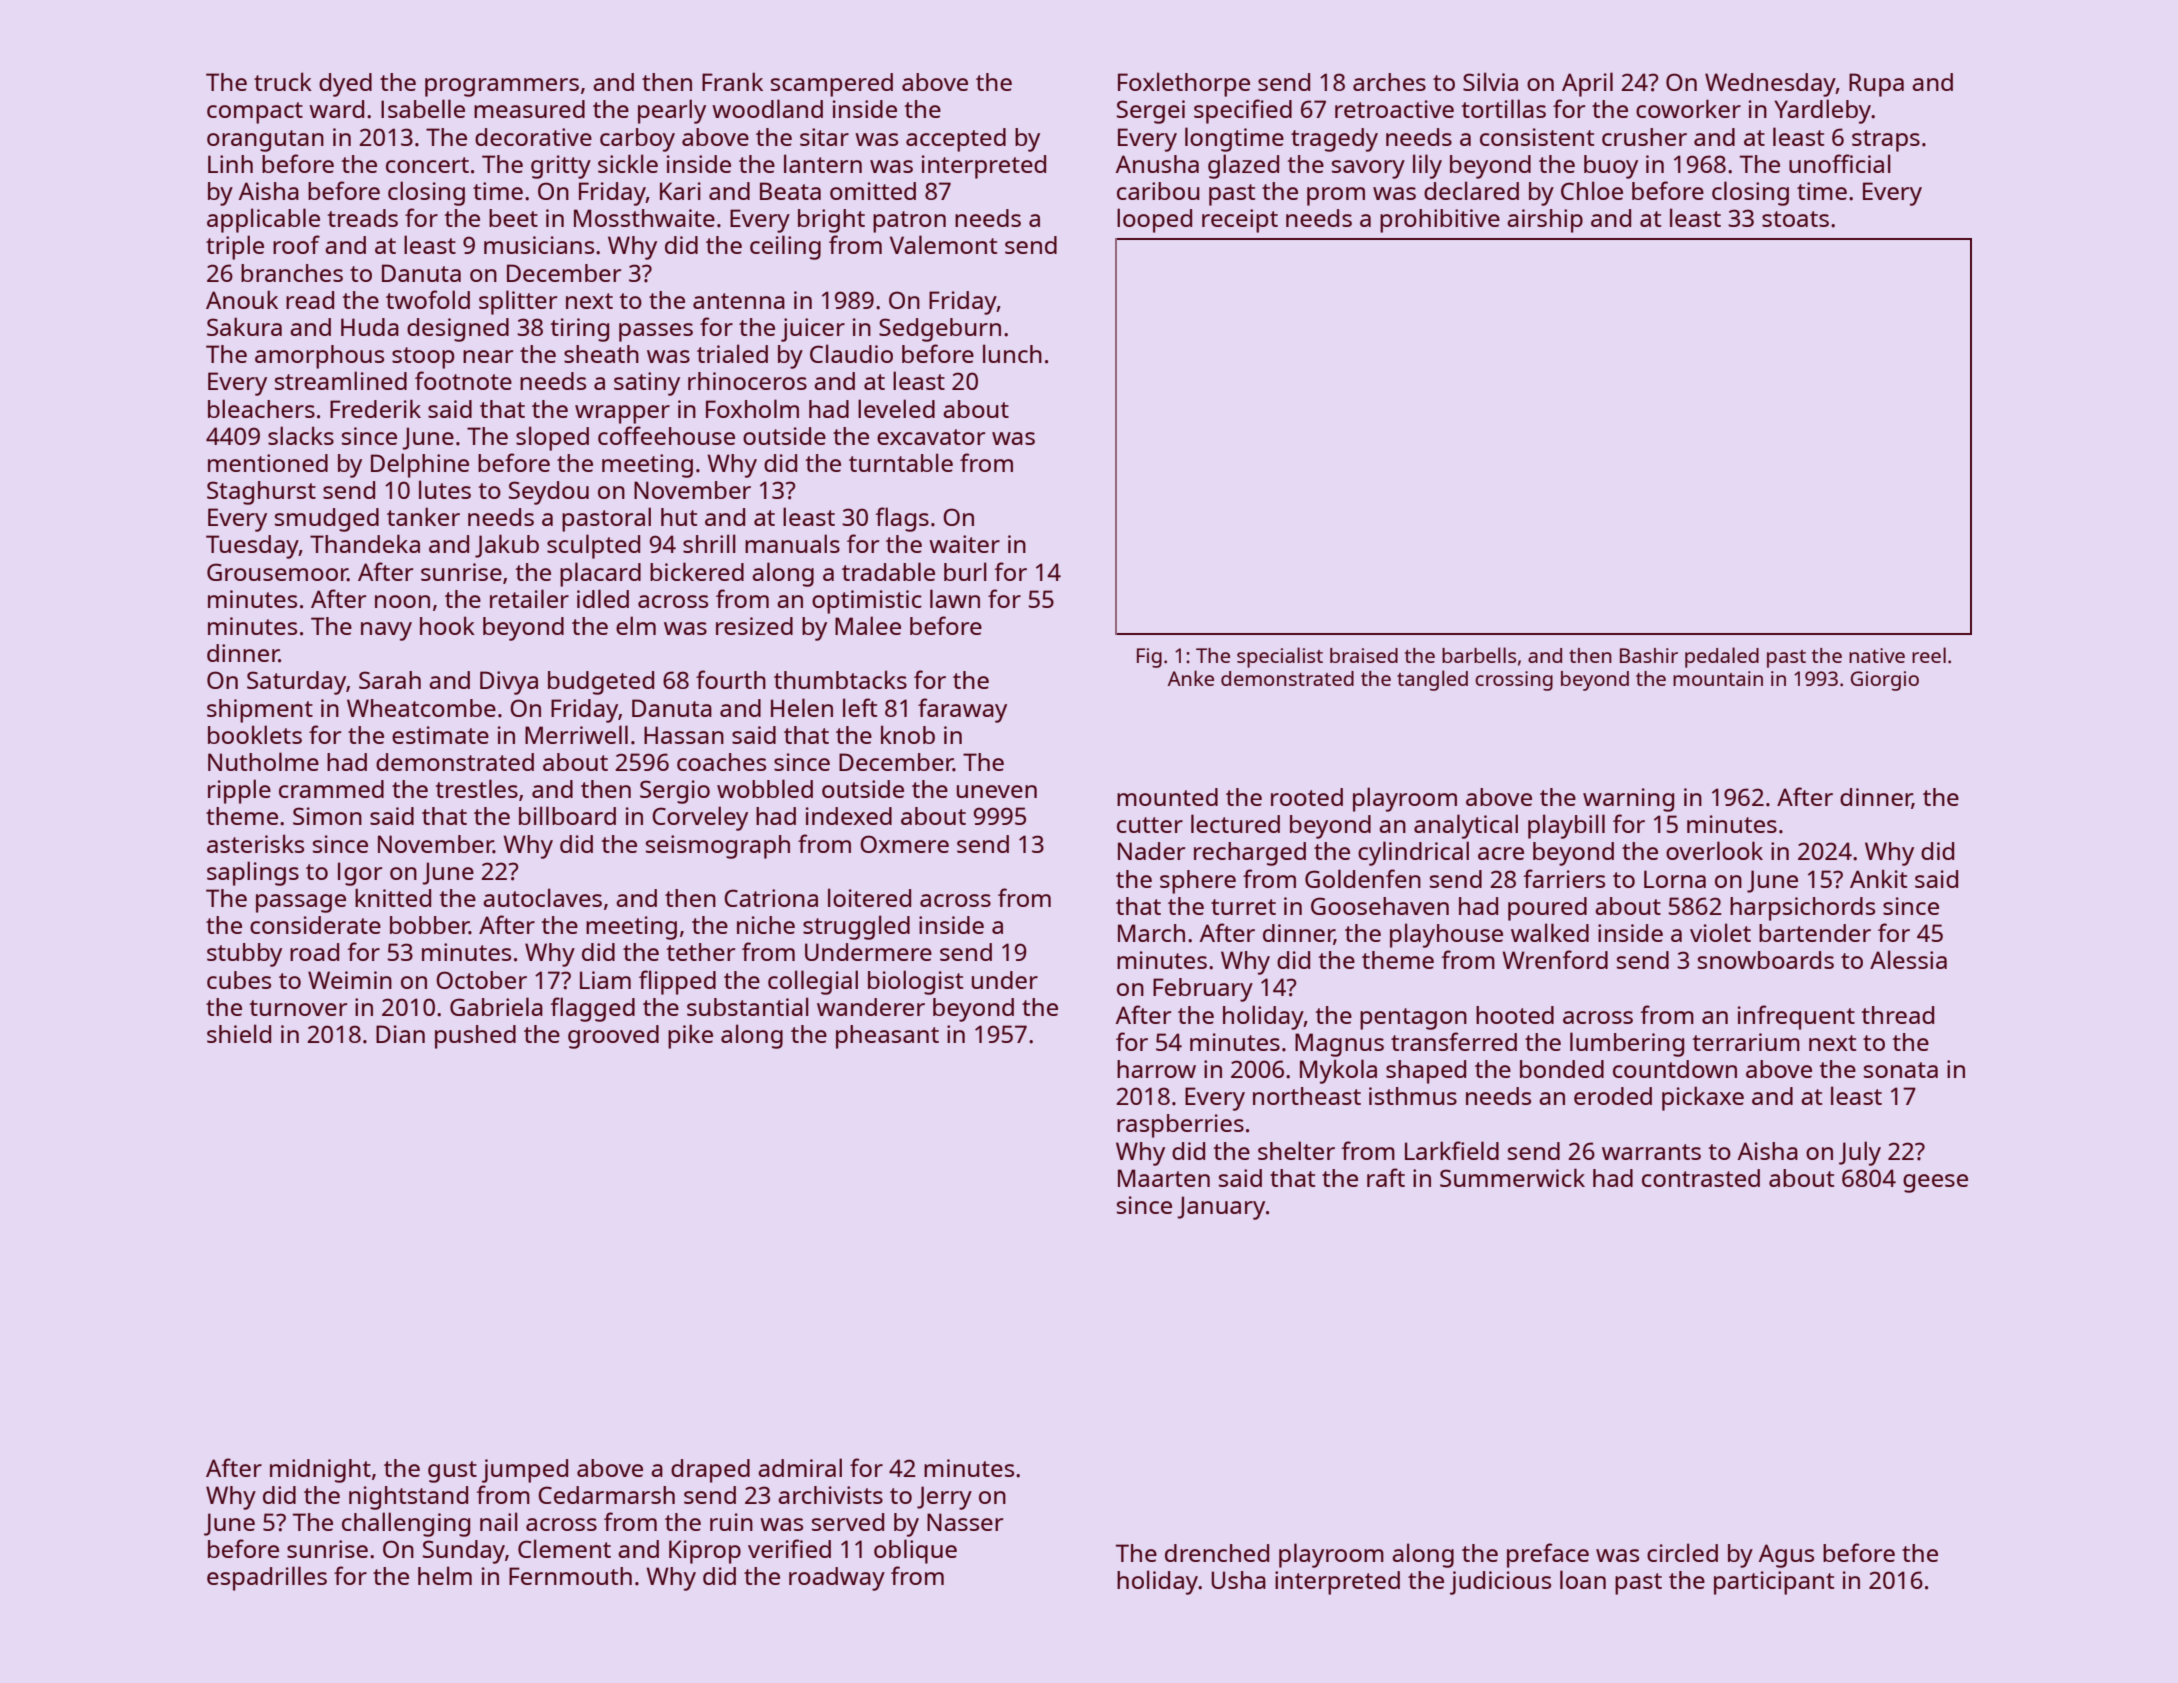 The width and height of the screenshot is (2178, 1683). I want to click on flags, so click(902, 519).
